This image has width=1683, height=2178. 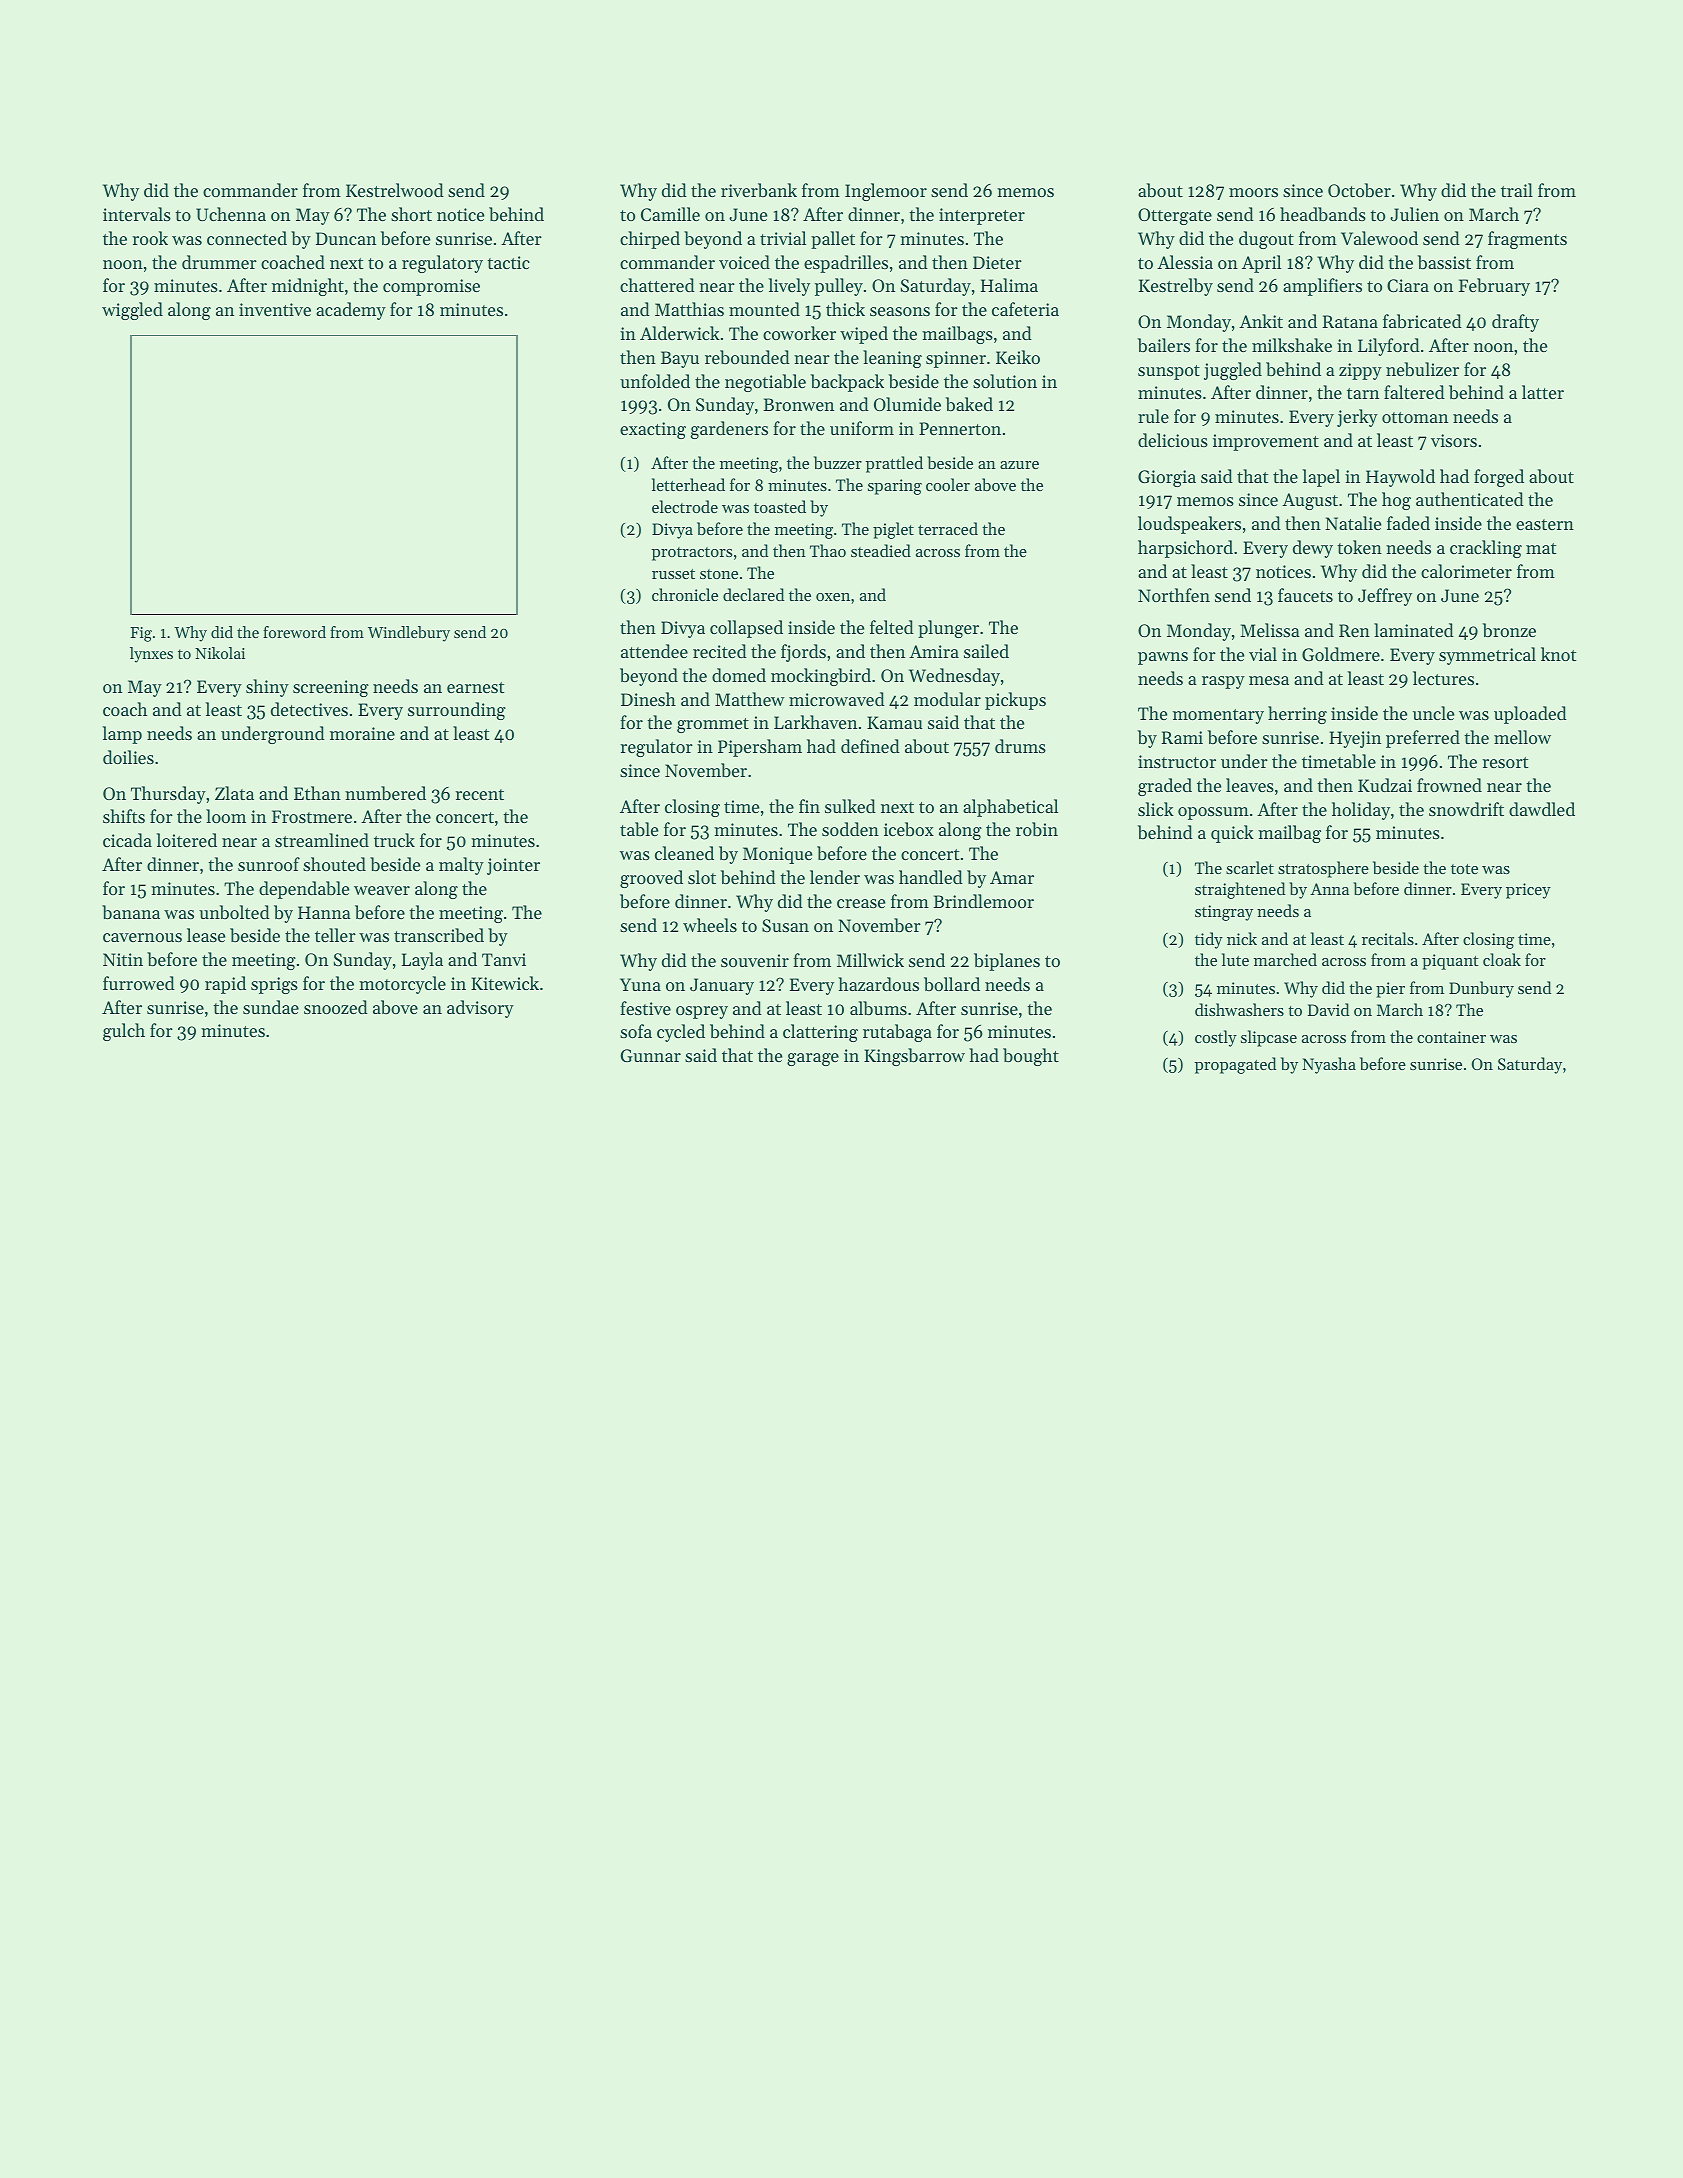 What do you see at coordinates (894, 722) in the image?
I see `Kamau` at bounding box center [894, 722].
